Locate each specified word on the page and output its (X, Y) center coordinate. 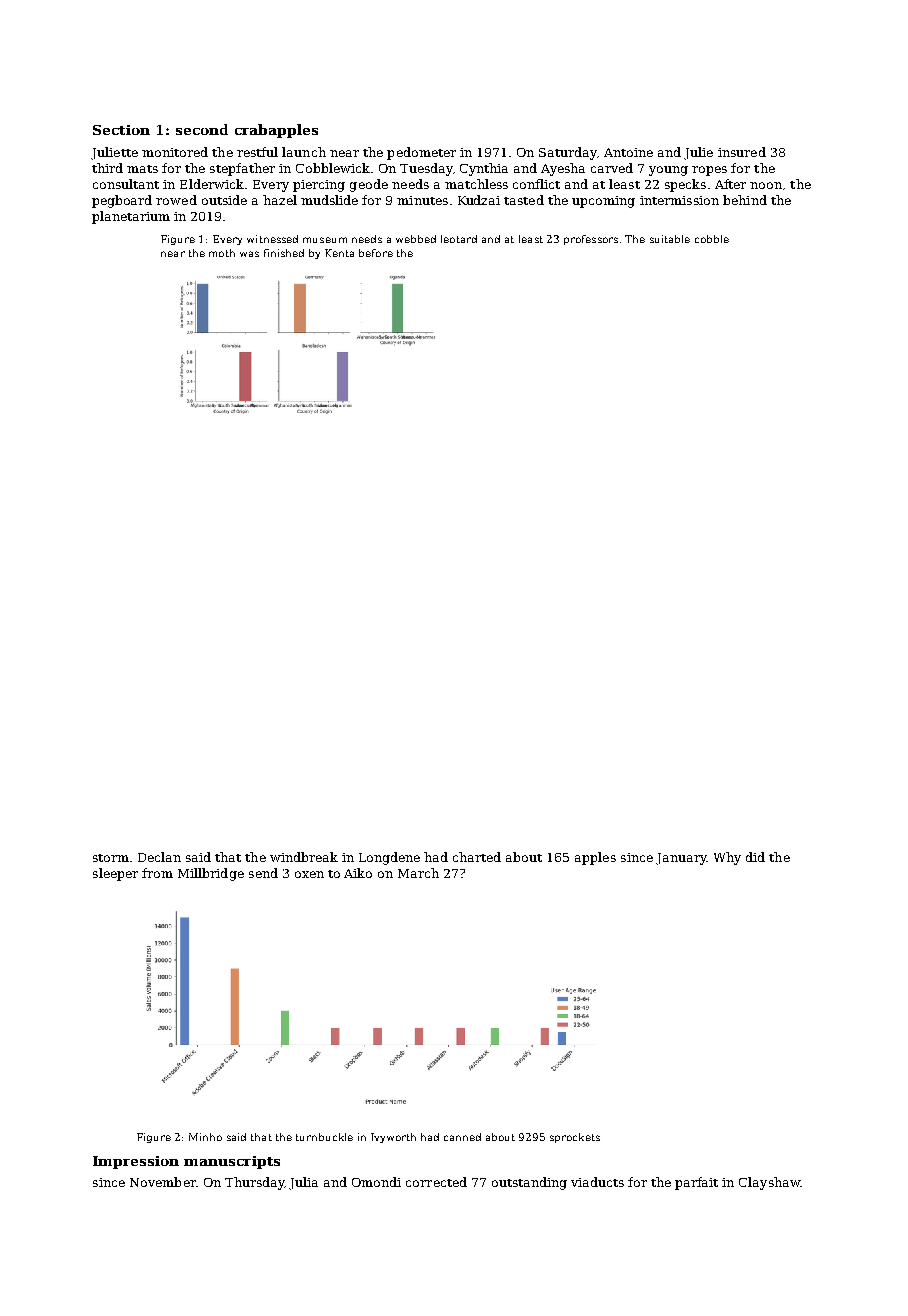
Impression (136, 1162)
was (249, 254)
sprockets (575, 1138)
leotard (459, 239)
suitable (670, 239)
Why (727, 858)
